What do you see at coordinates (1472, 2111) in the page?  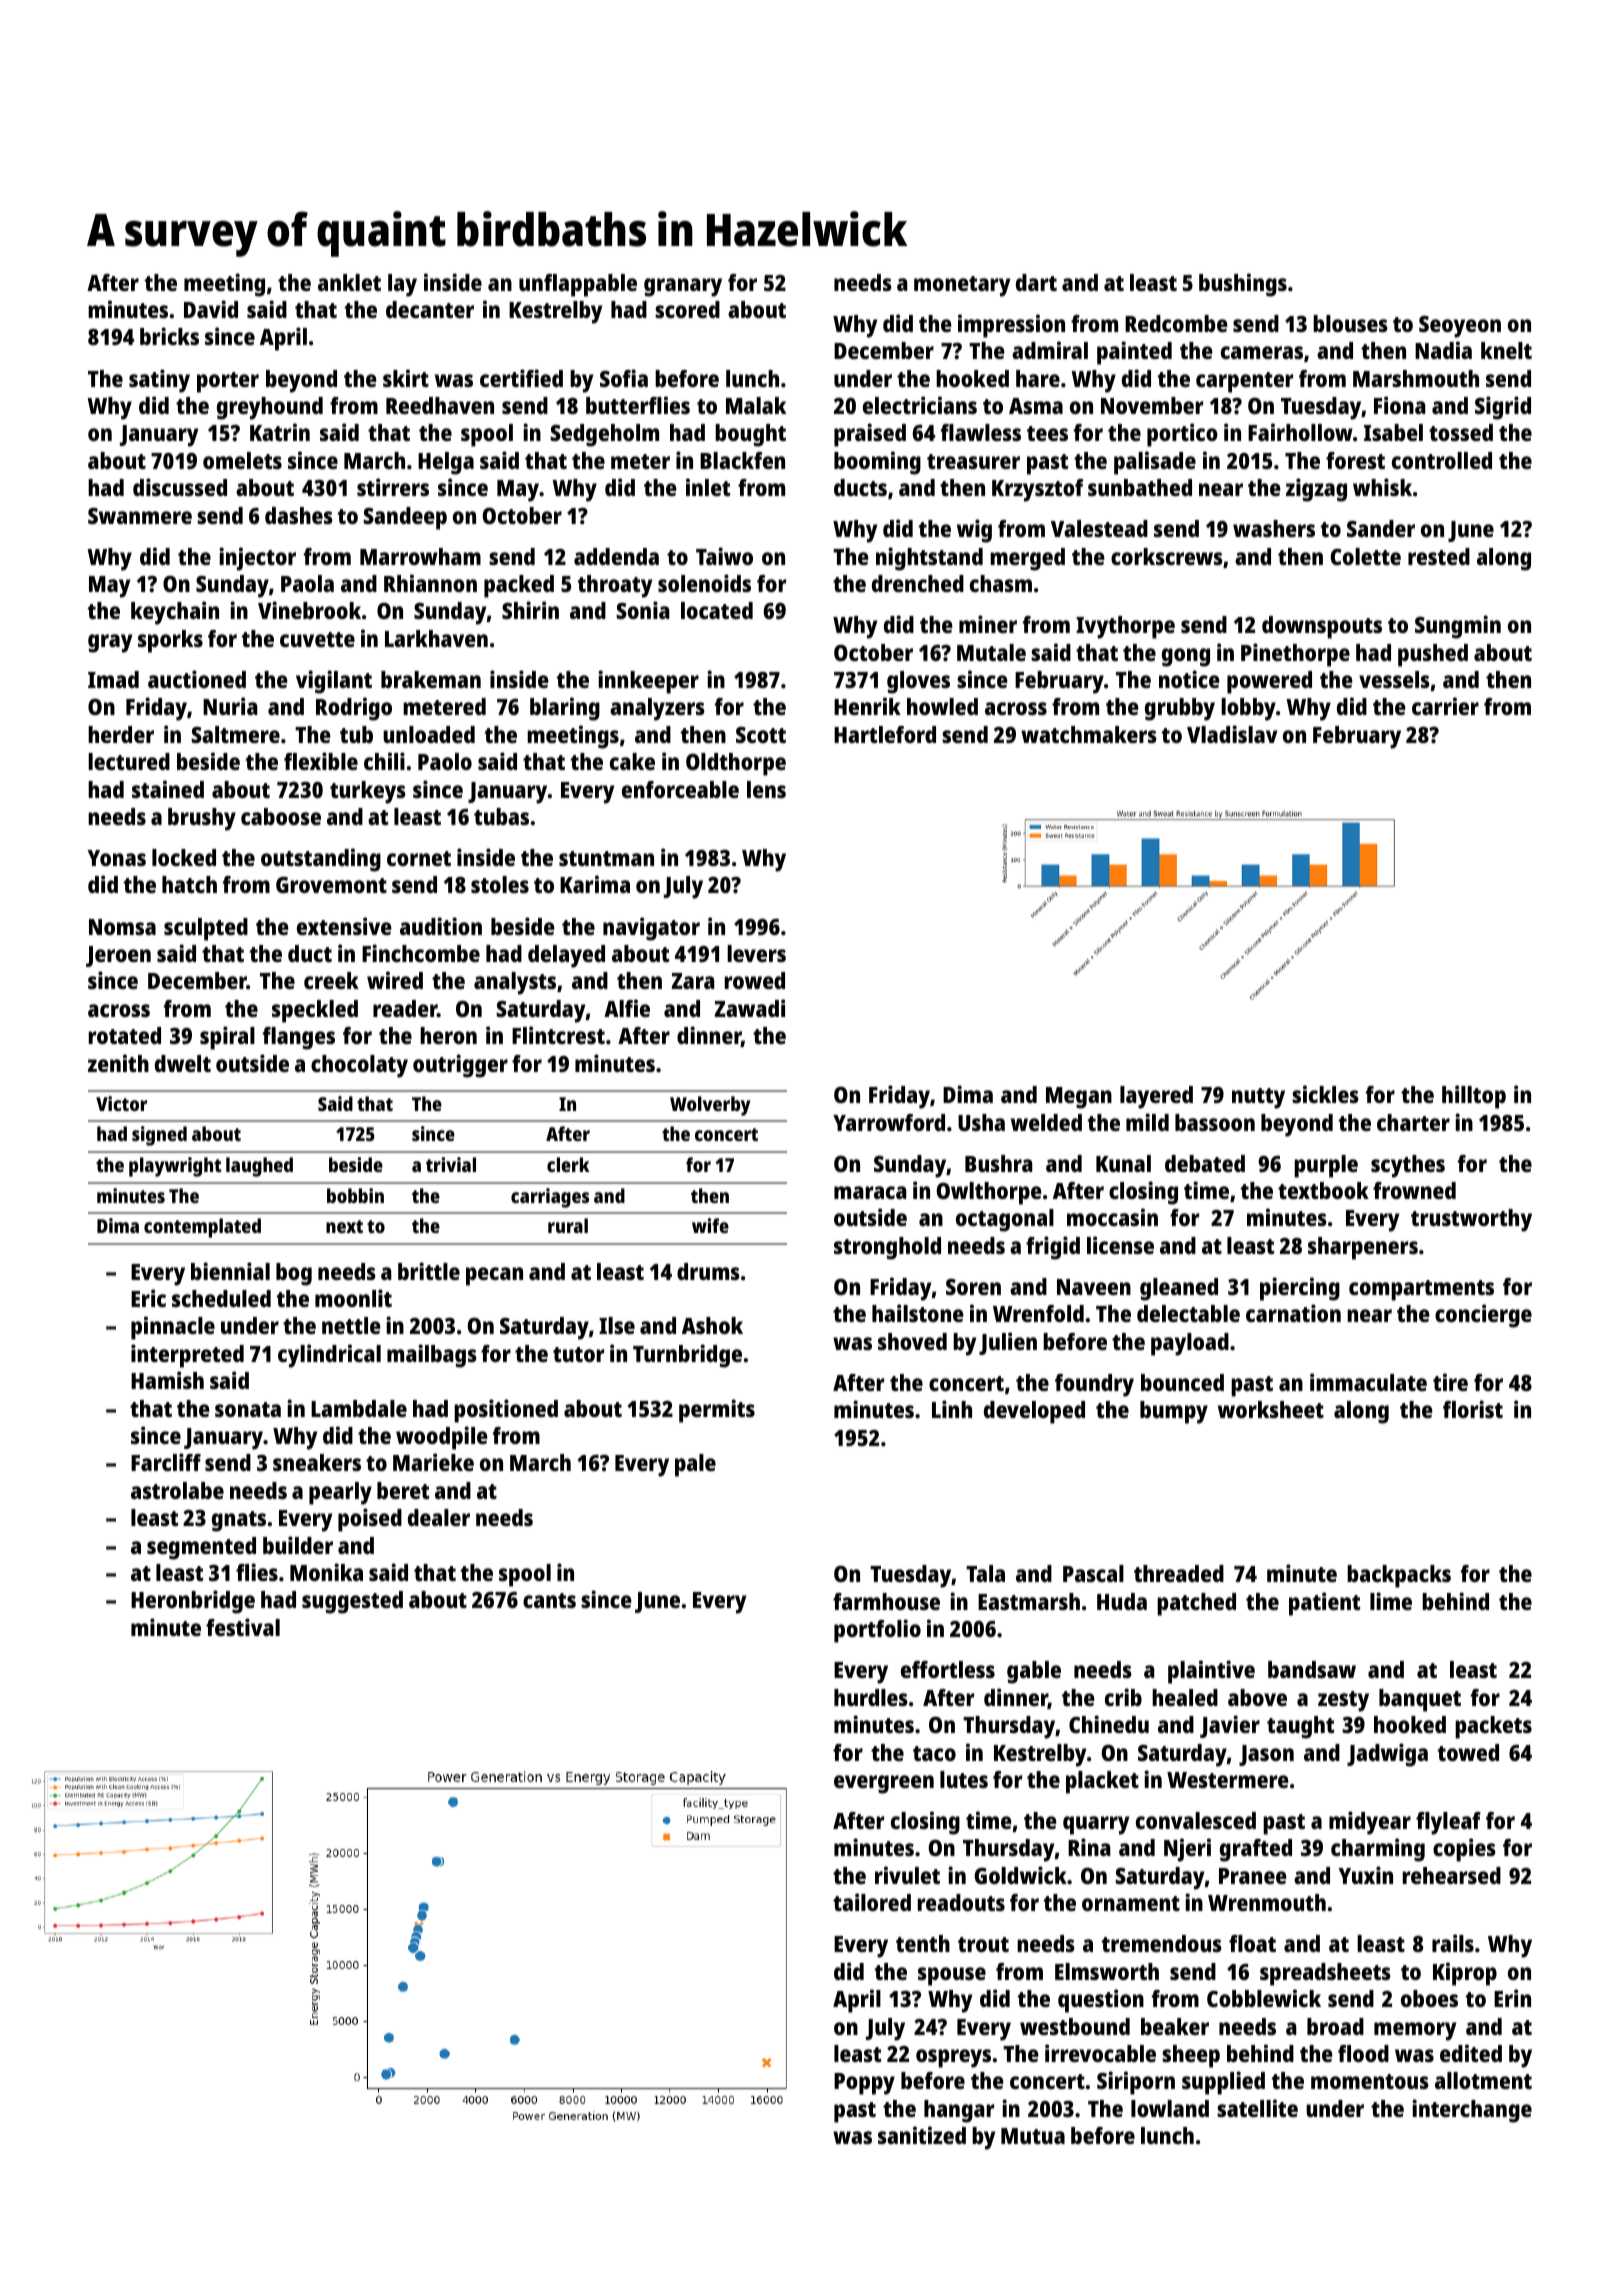 I see `interchange` at bounding box center [1472, 2111].
